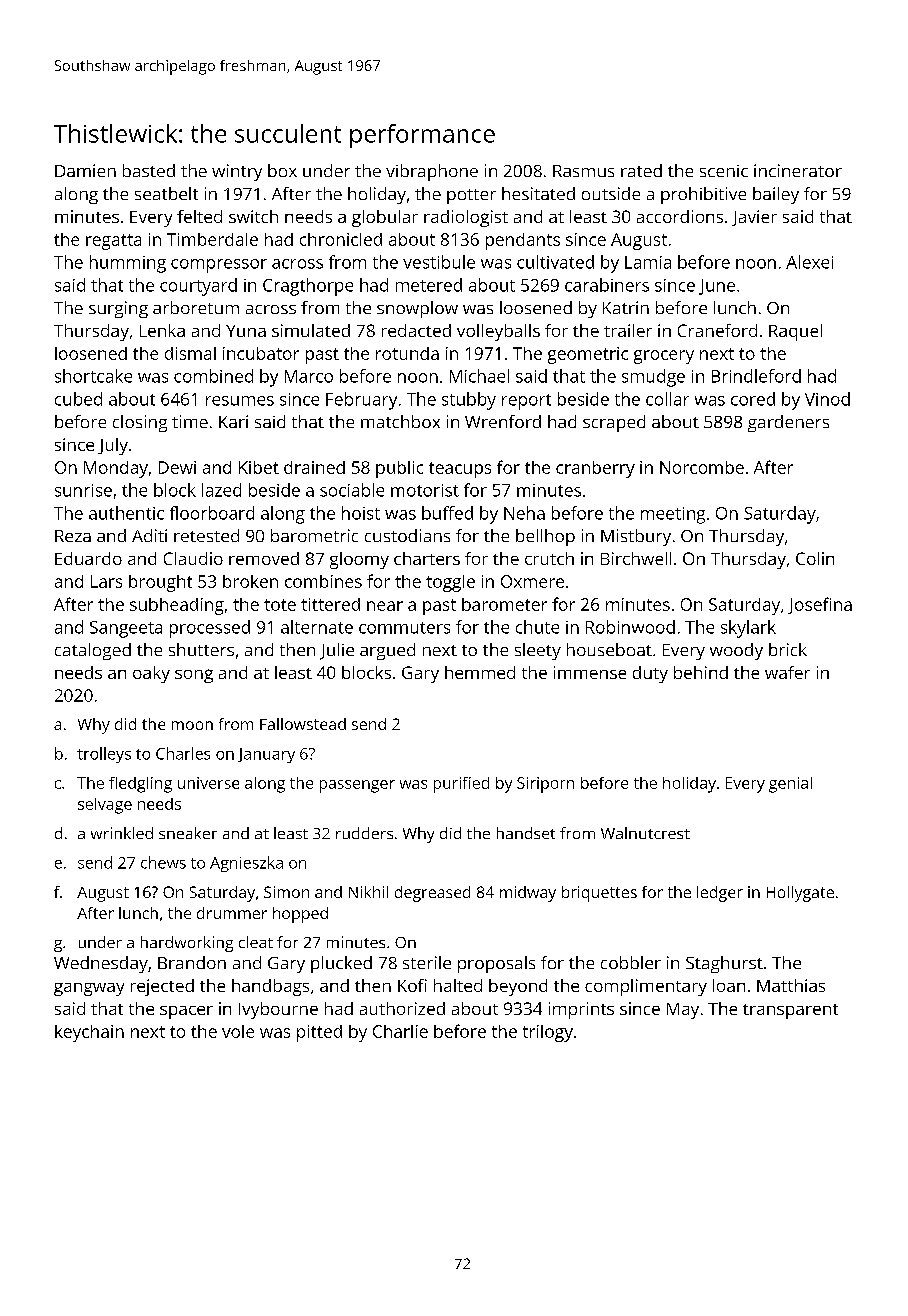  Describe the element at coordinates (645, 833) in the page. I see `Walnutcrest` at that location.
